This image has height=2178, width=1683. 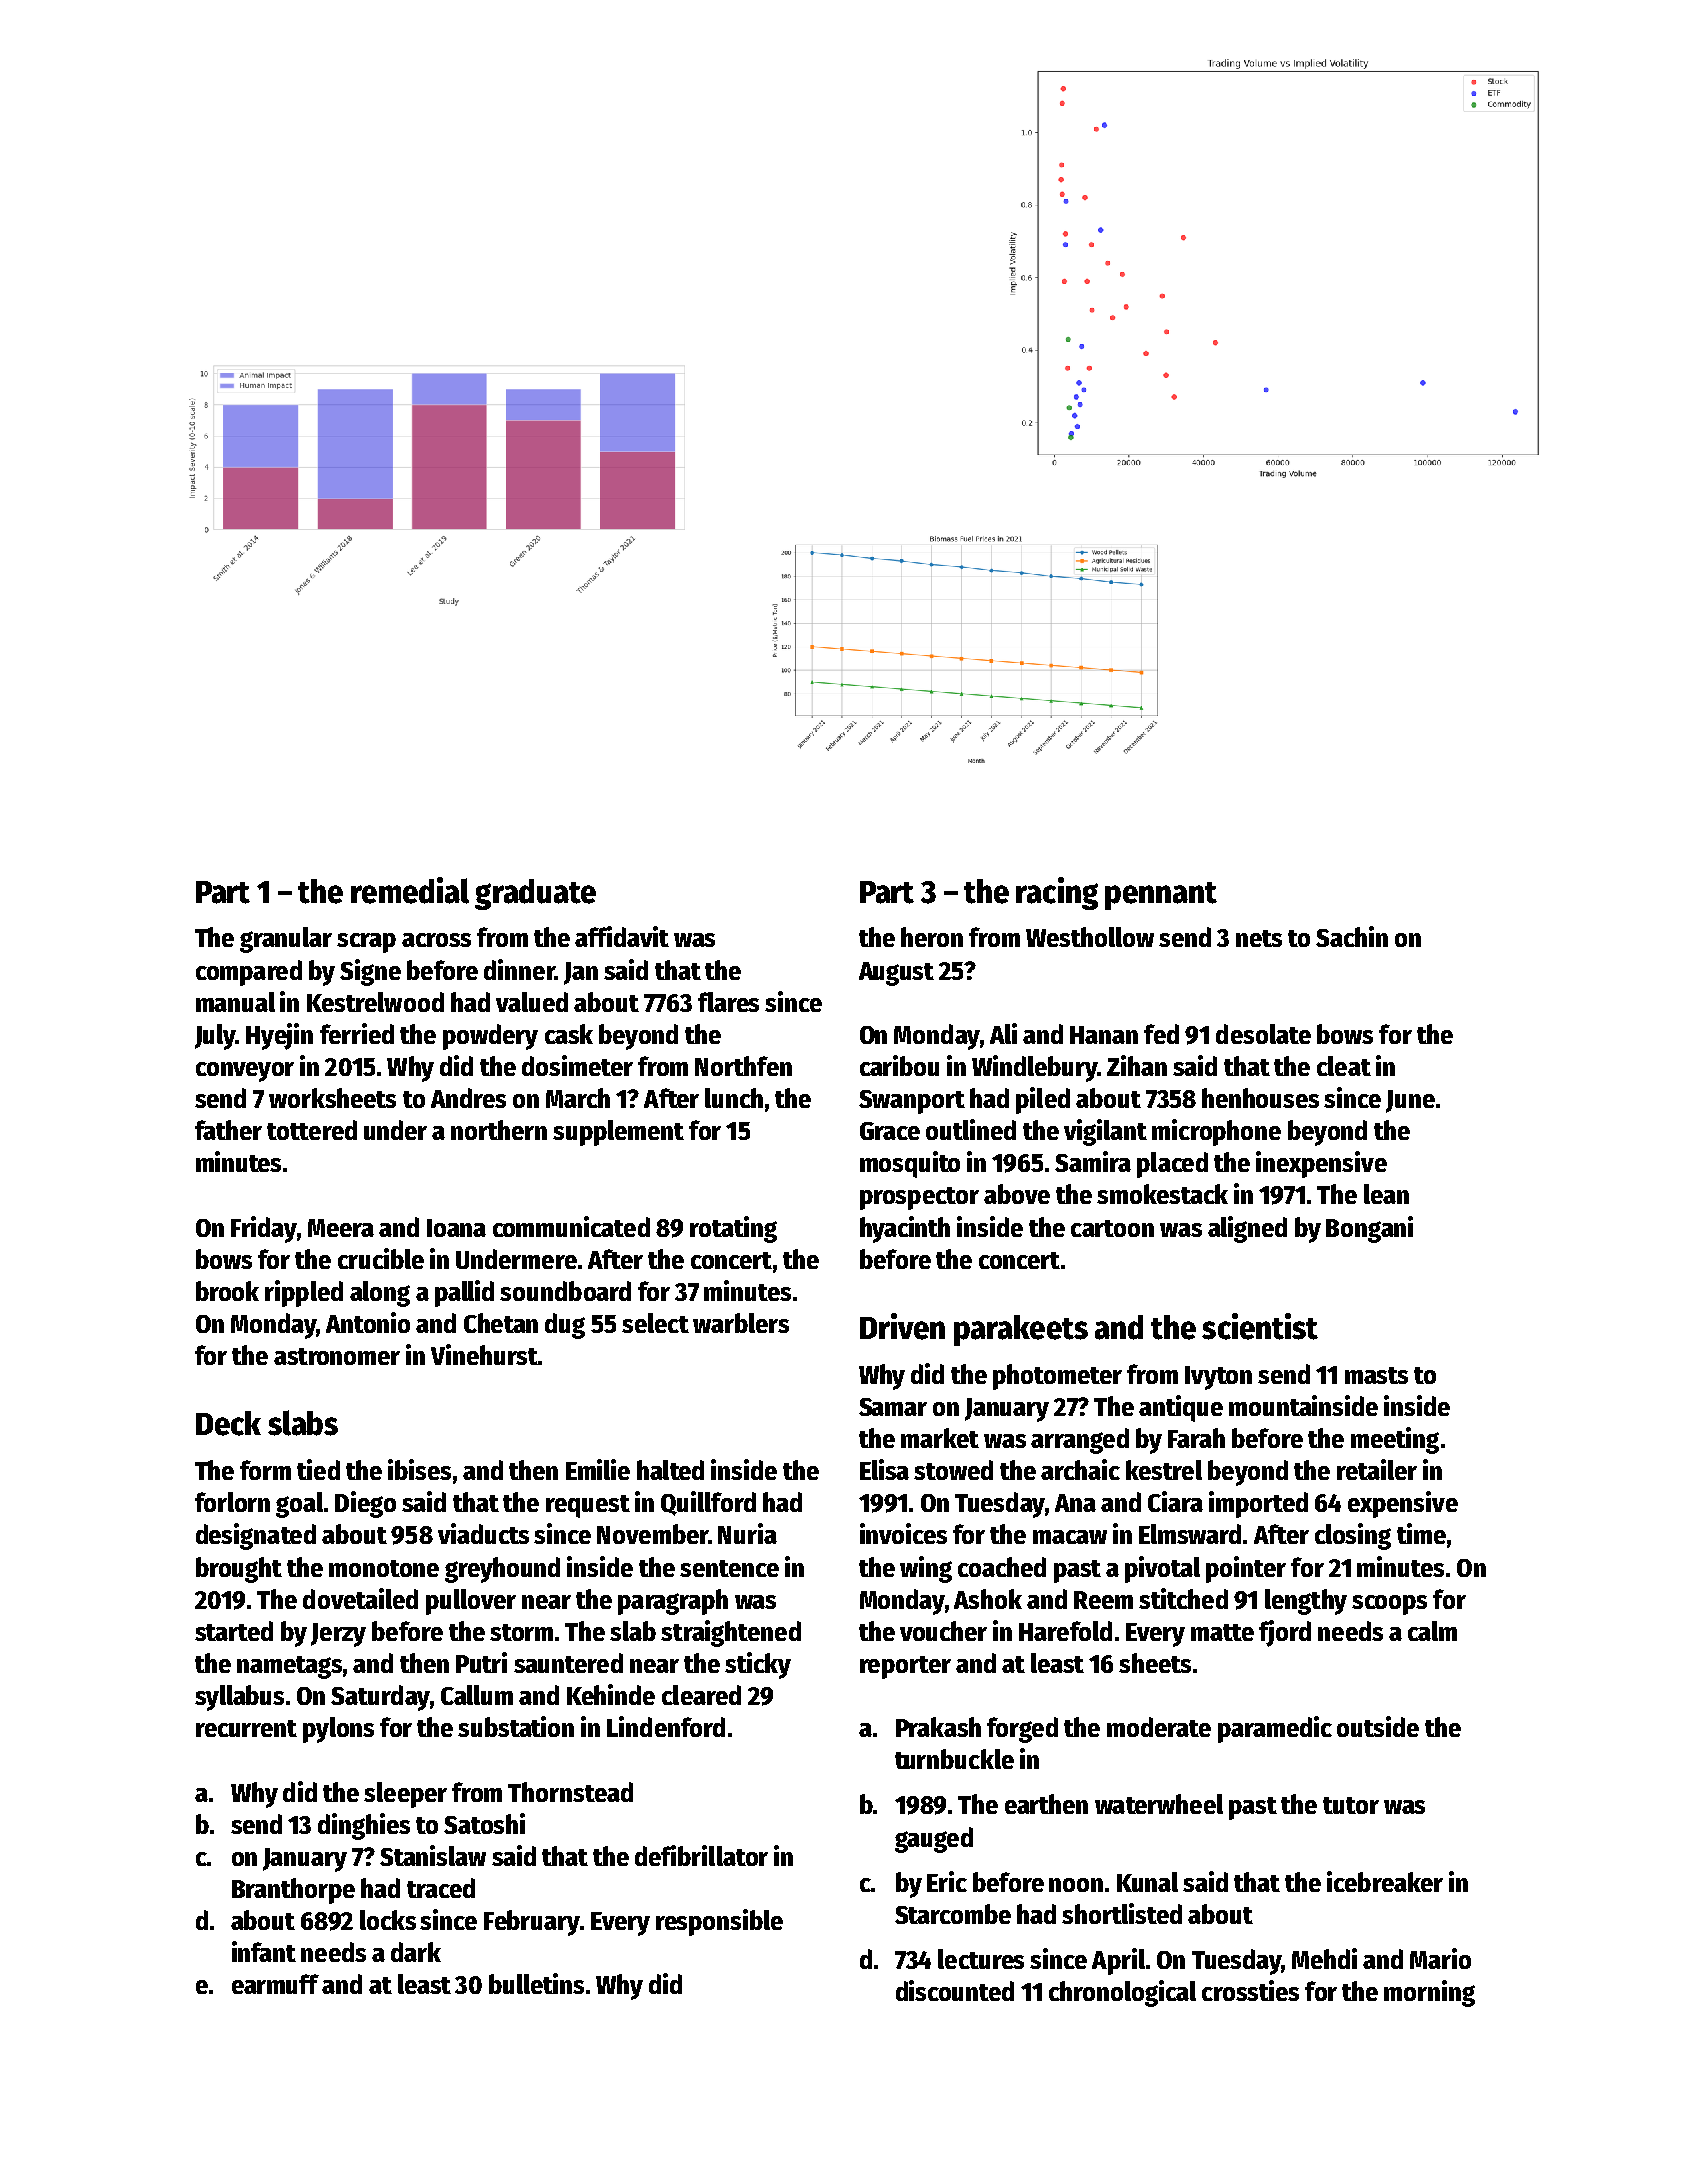 What do you see at coordinates (893, 1407) in the image?
I see `Samar` at bounding box center [893, 1407].
